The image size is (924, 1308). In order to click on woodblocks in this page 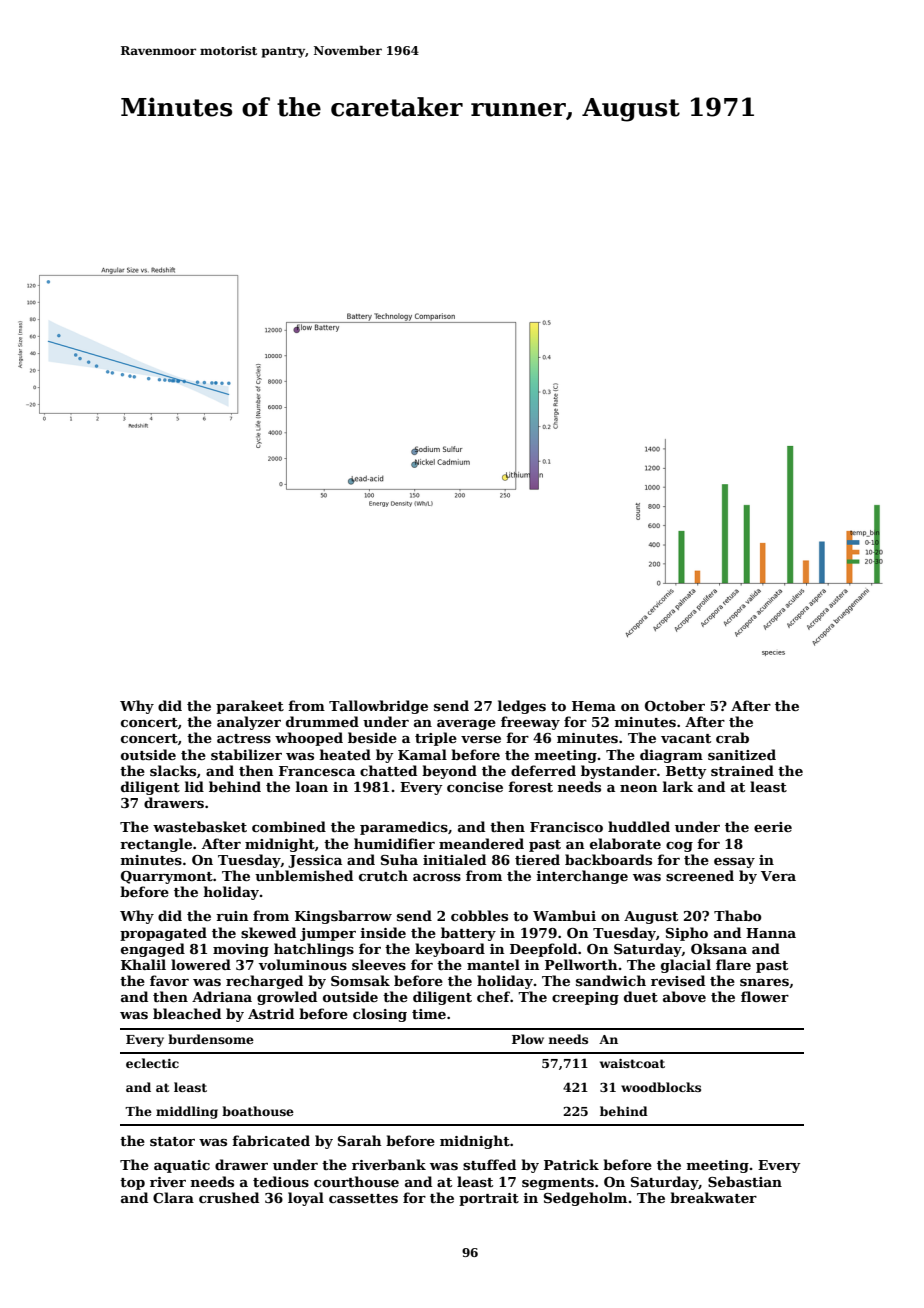, I will do `click(661, 1087)`.
